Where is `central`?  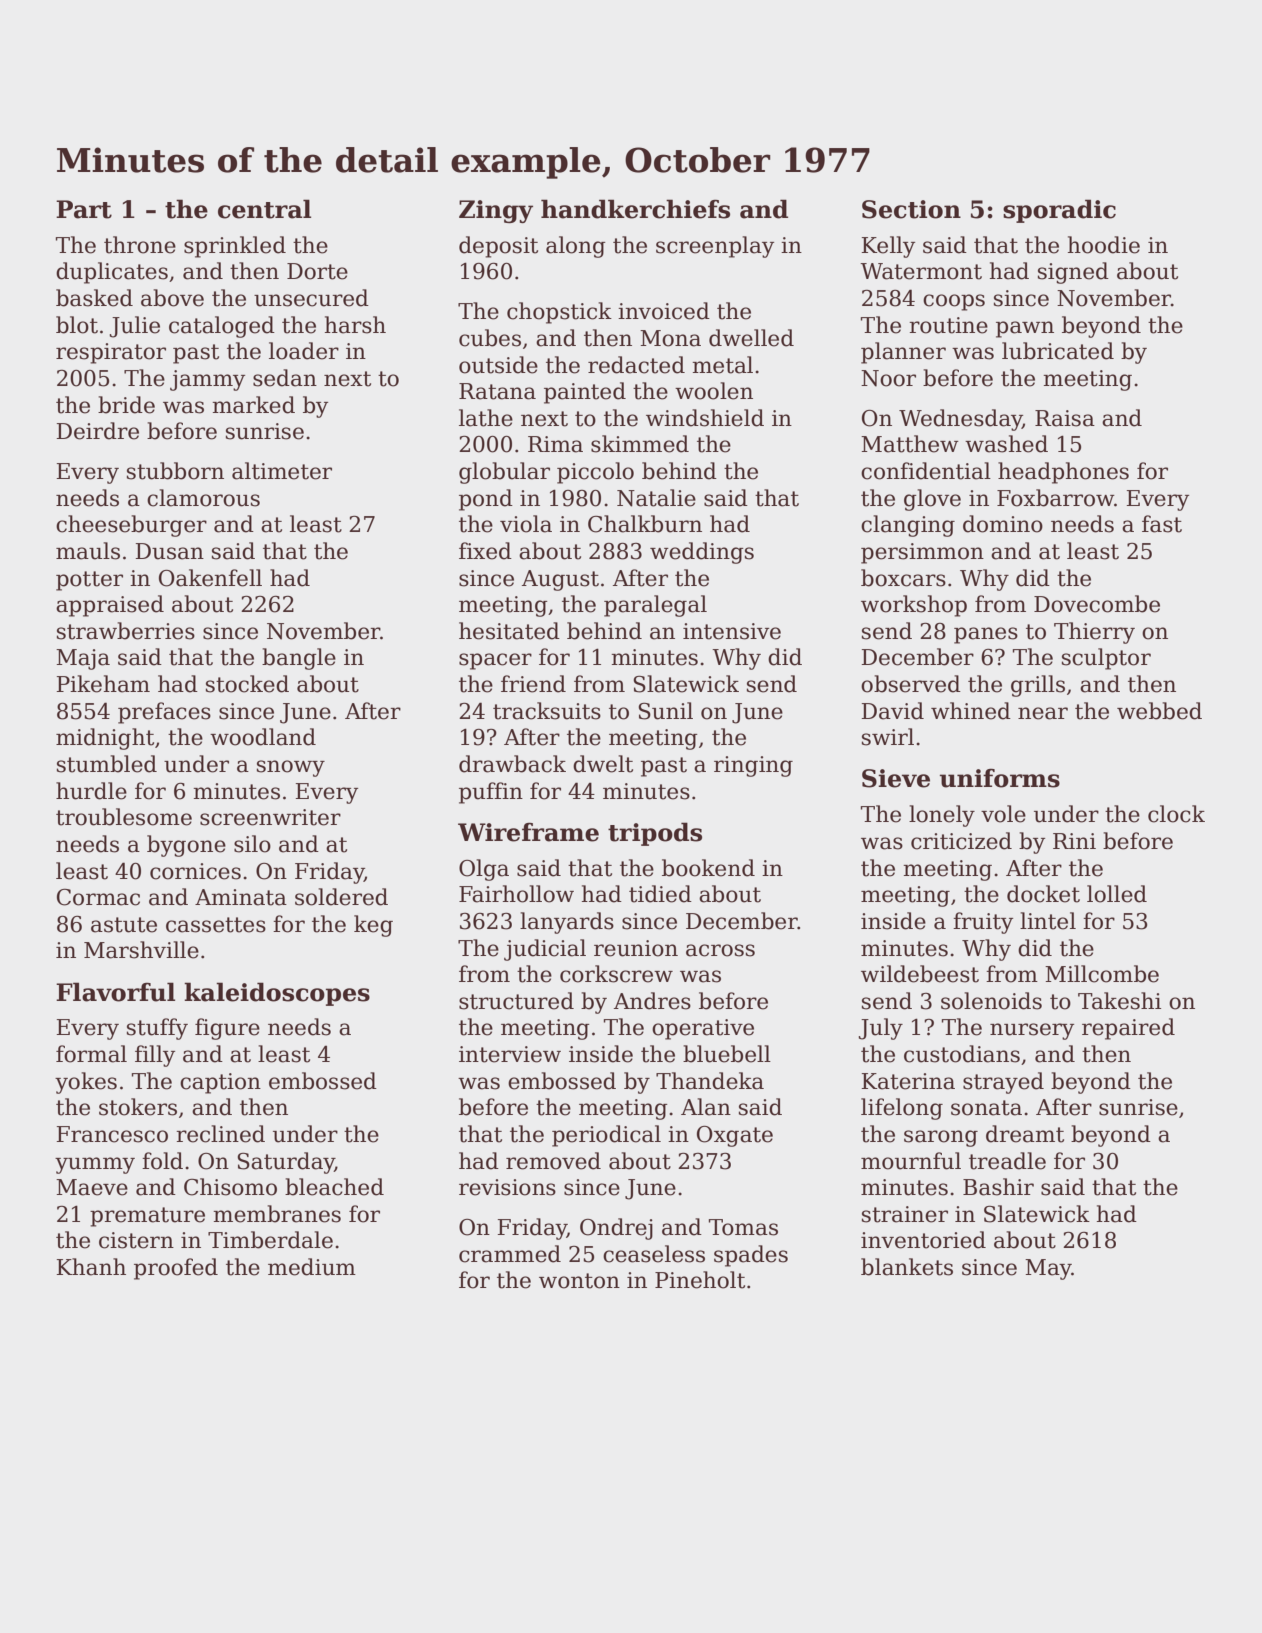 central is located at coordinates (264, 209).
